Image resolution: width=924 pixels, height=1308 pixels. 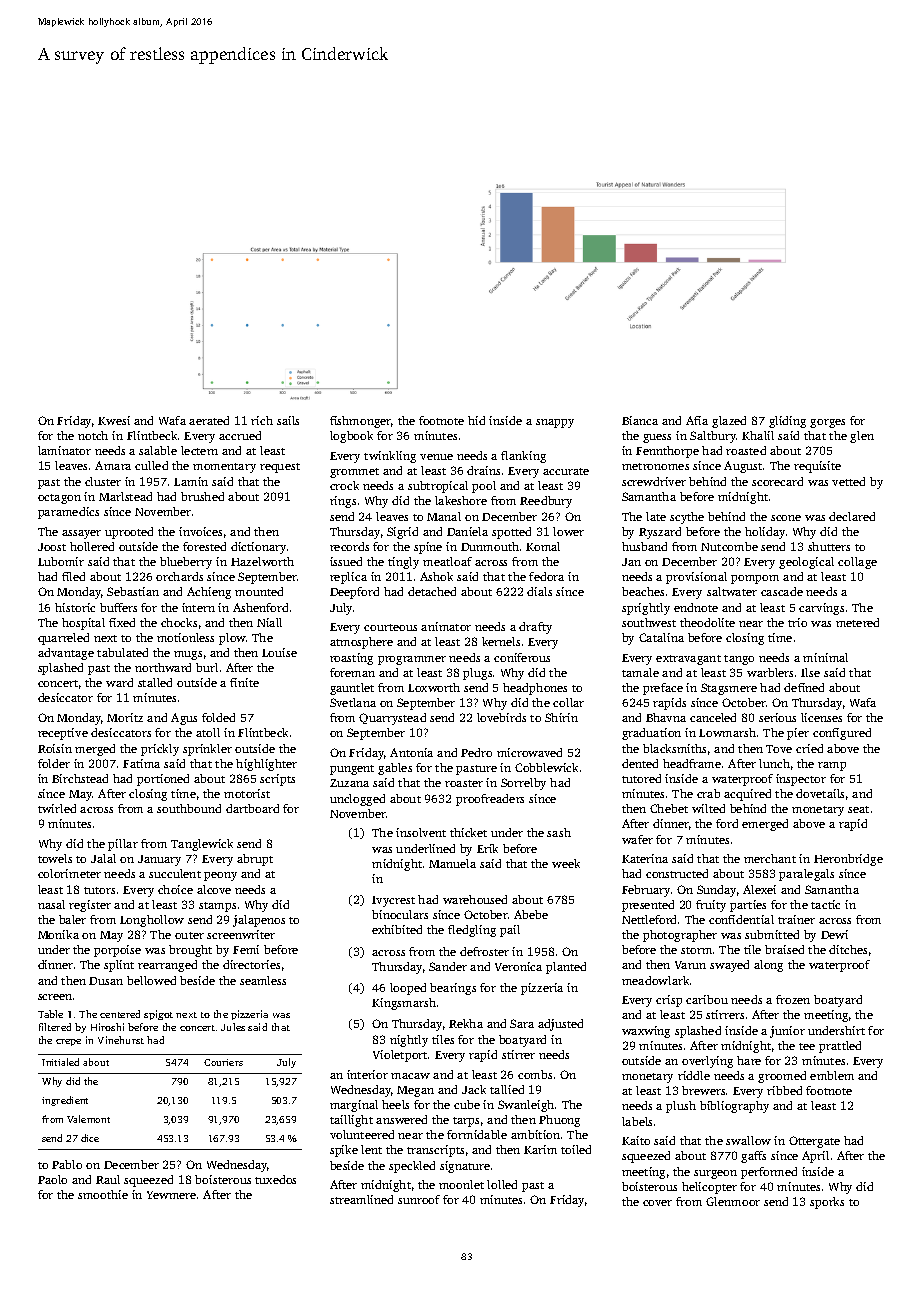 I want to click on defroster, so click(x=484, y=951).
